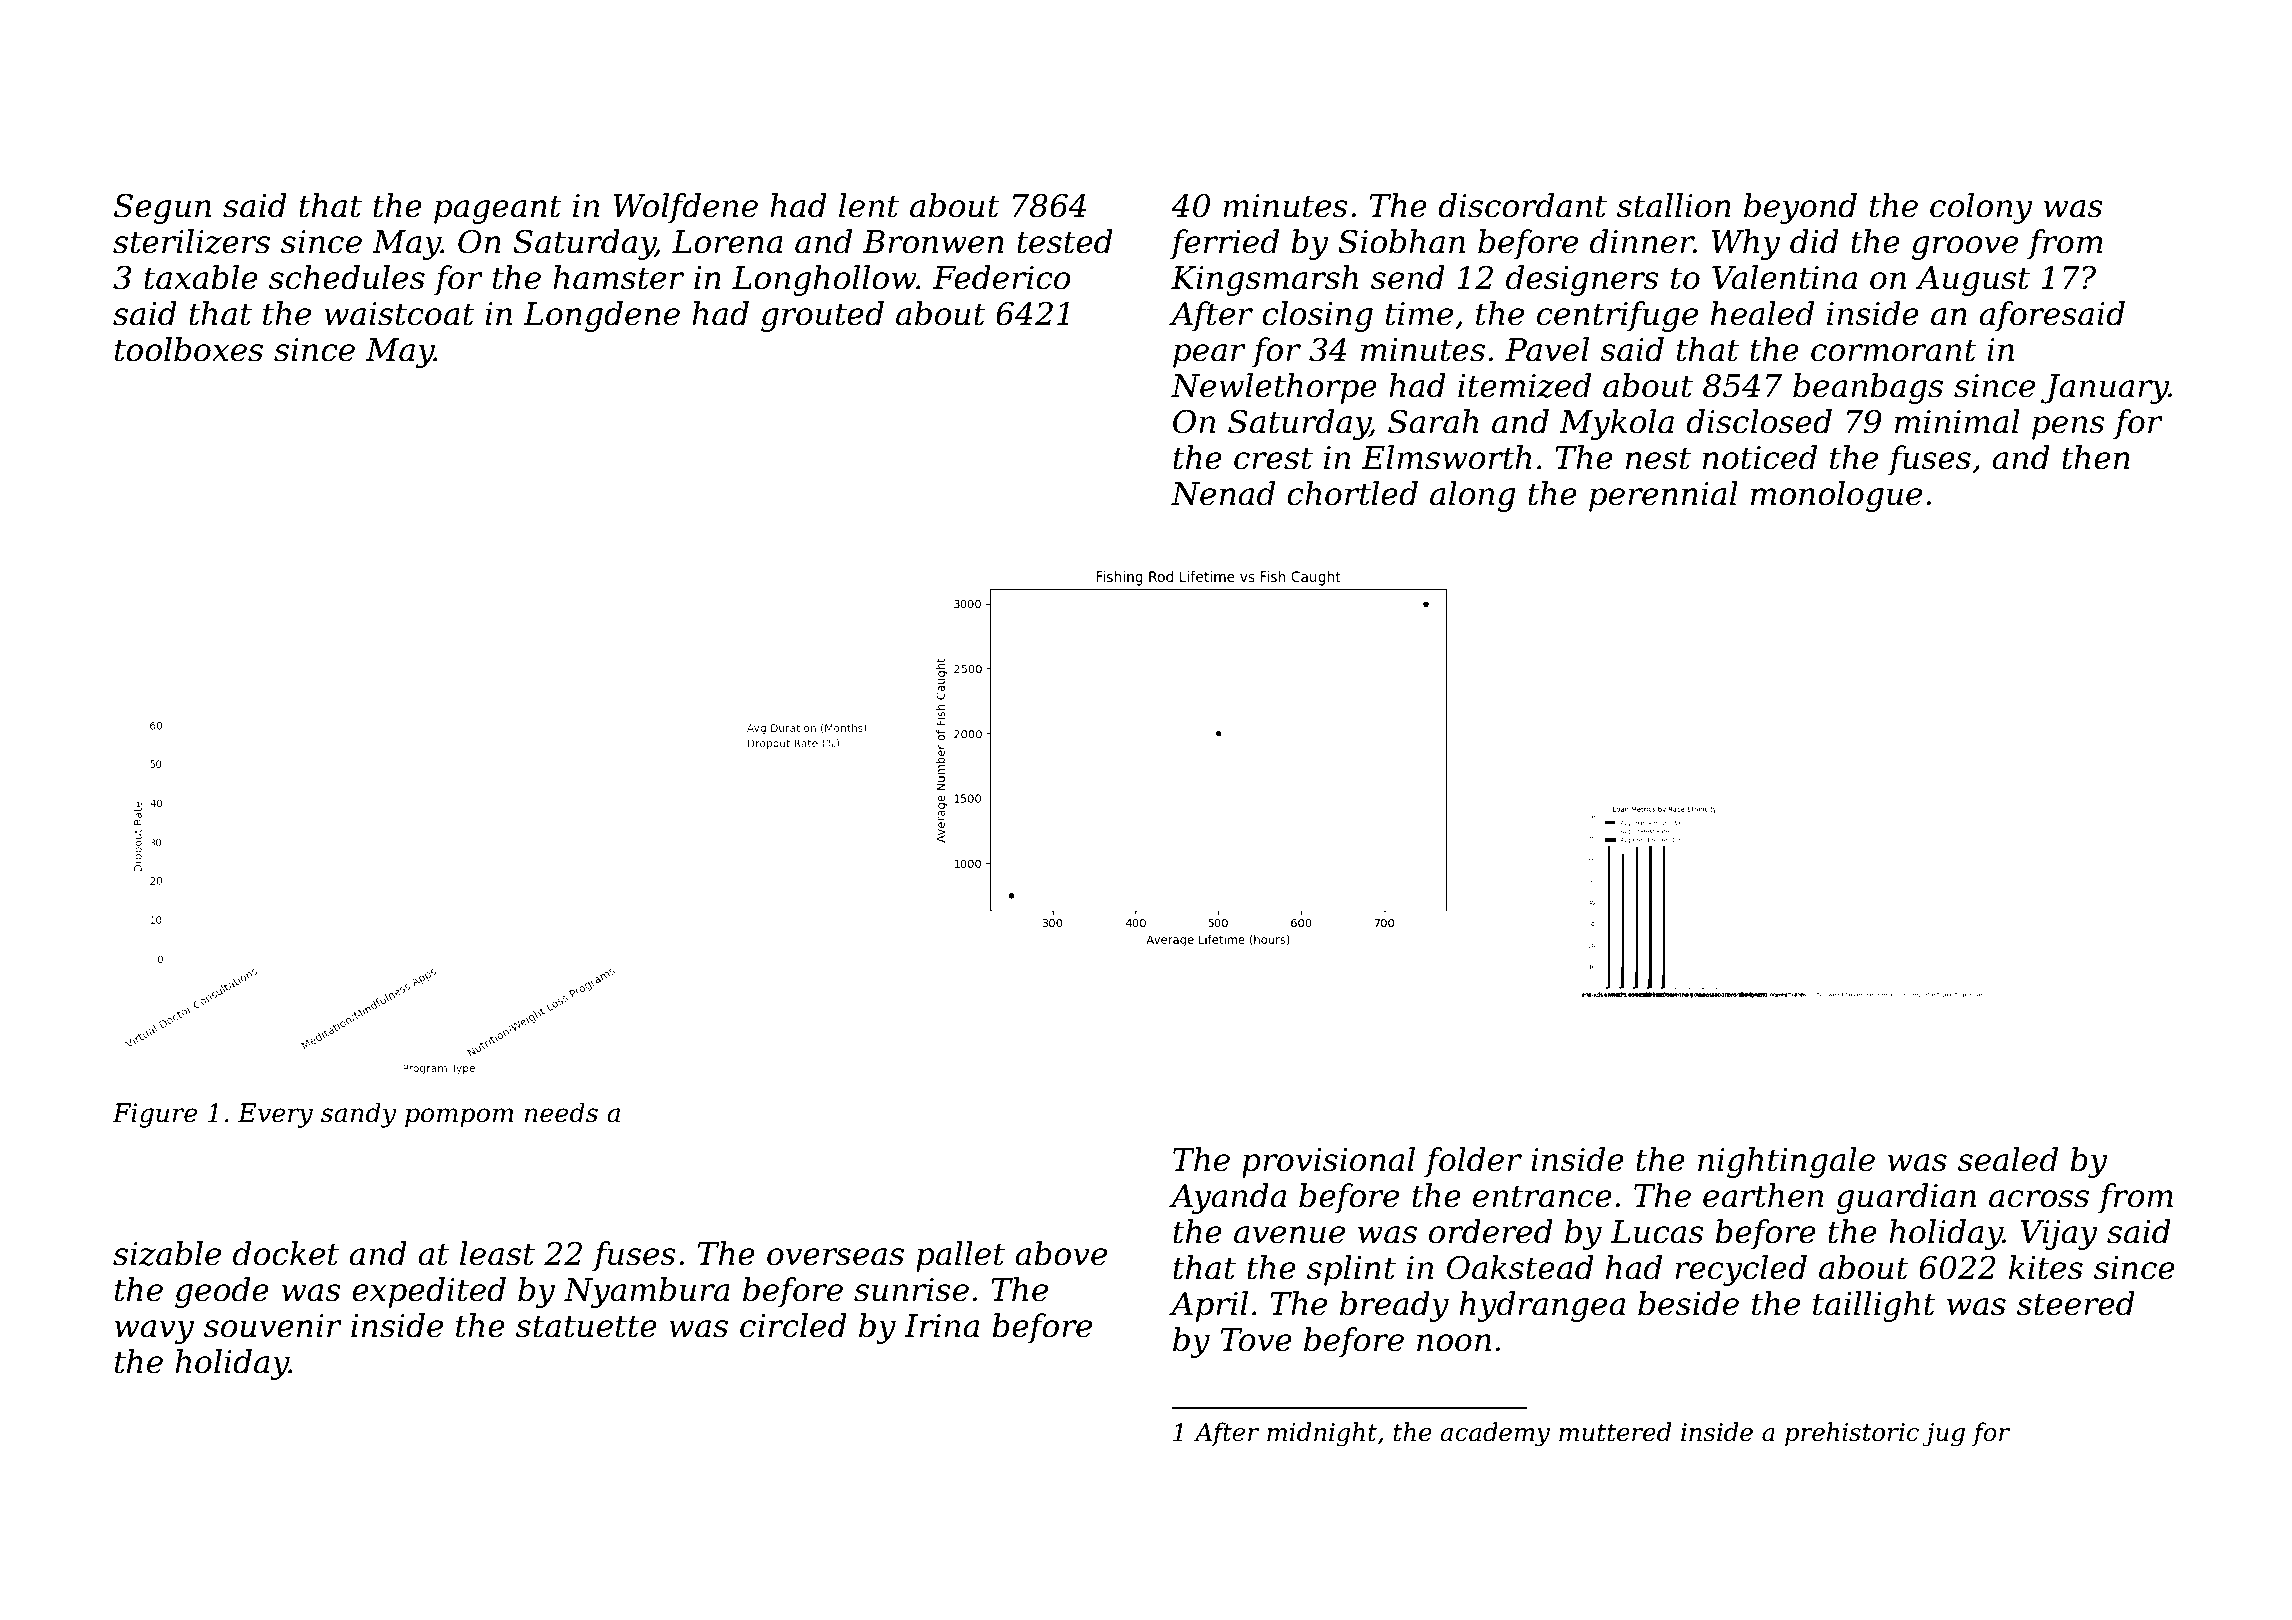 The image size is (2292, 1620). I want to click on provisional, so click(1328, 1162).
